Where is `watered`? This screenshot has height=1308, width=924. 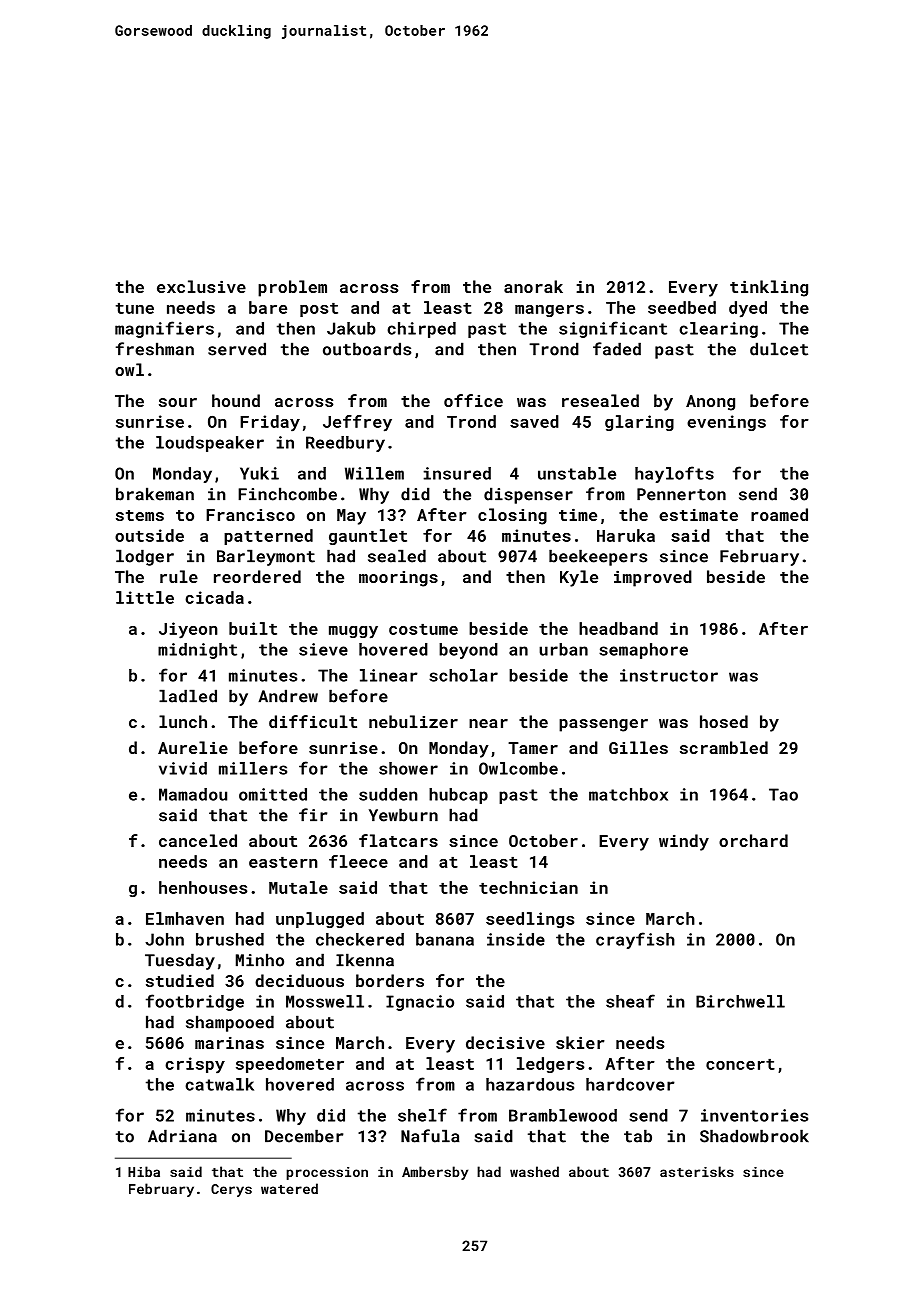
watered is located at coordinates (289, 1188).
